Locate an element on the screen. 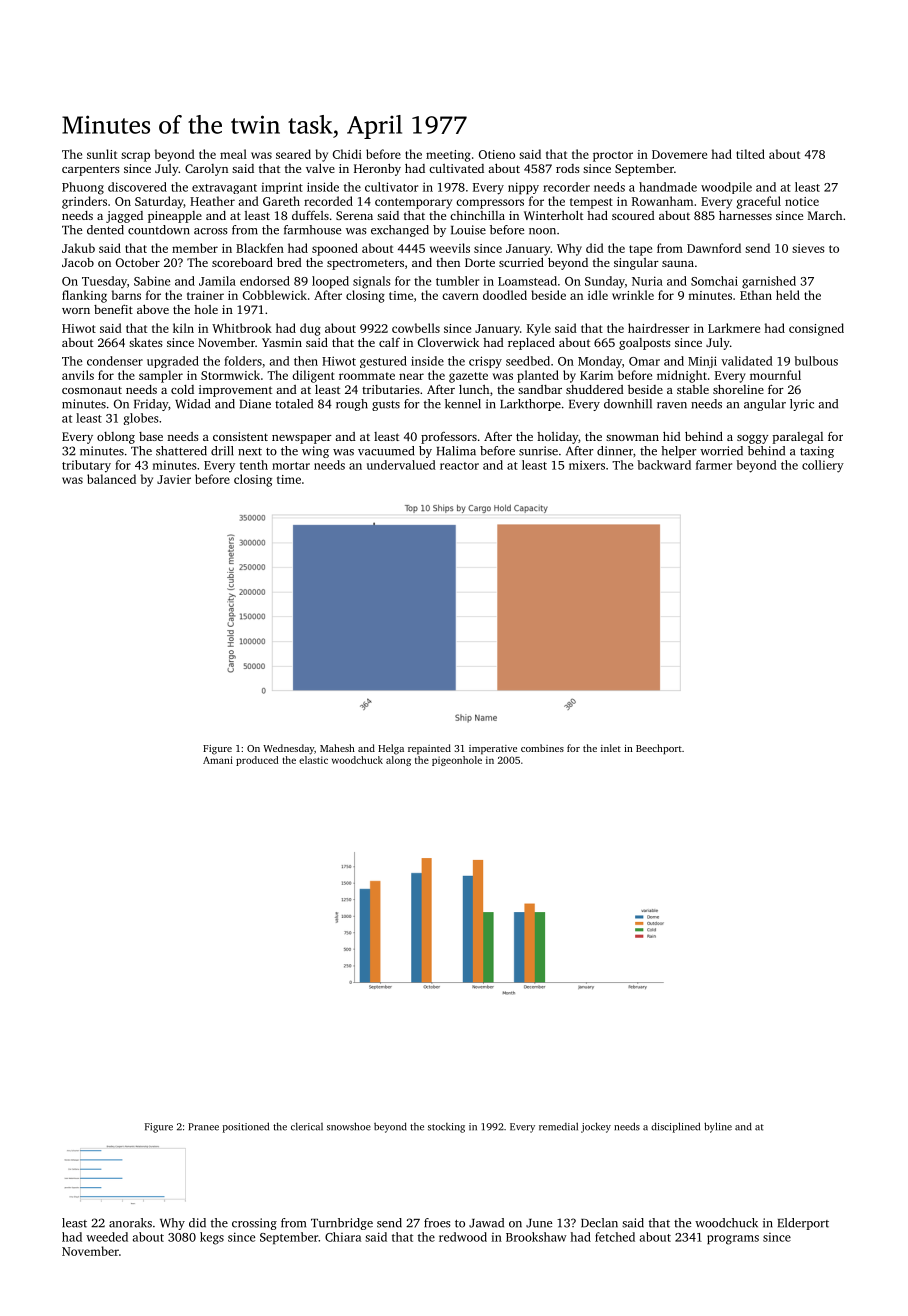  tilted is located at coordinates (750, 154).
